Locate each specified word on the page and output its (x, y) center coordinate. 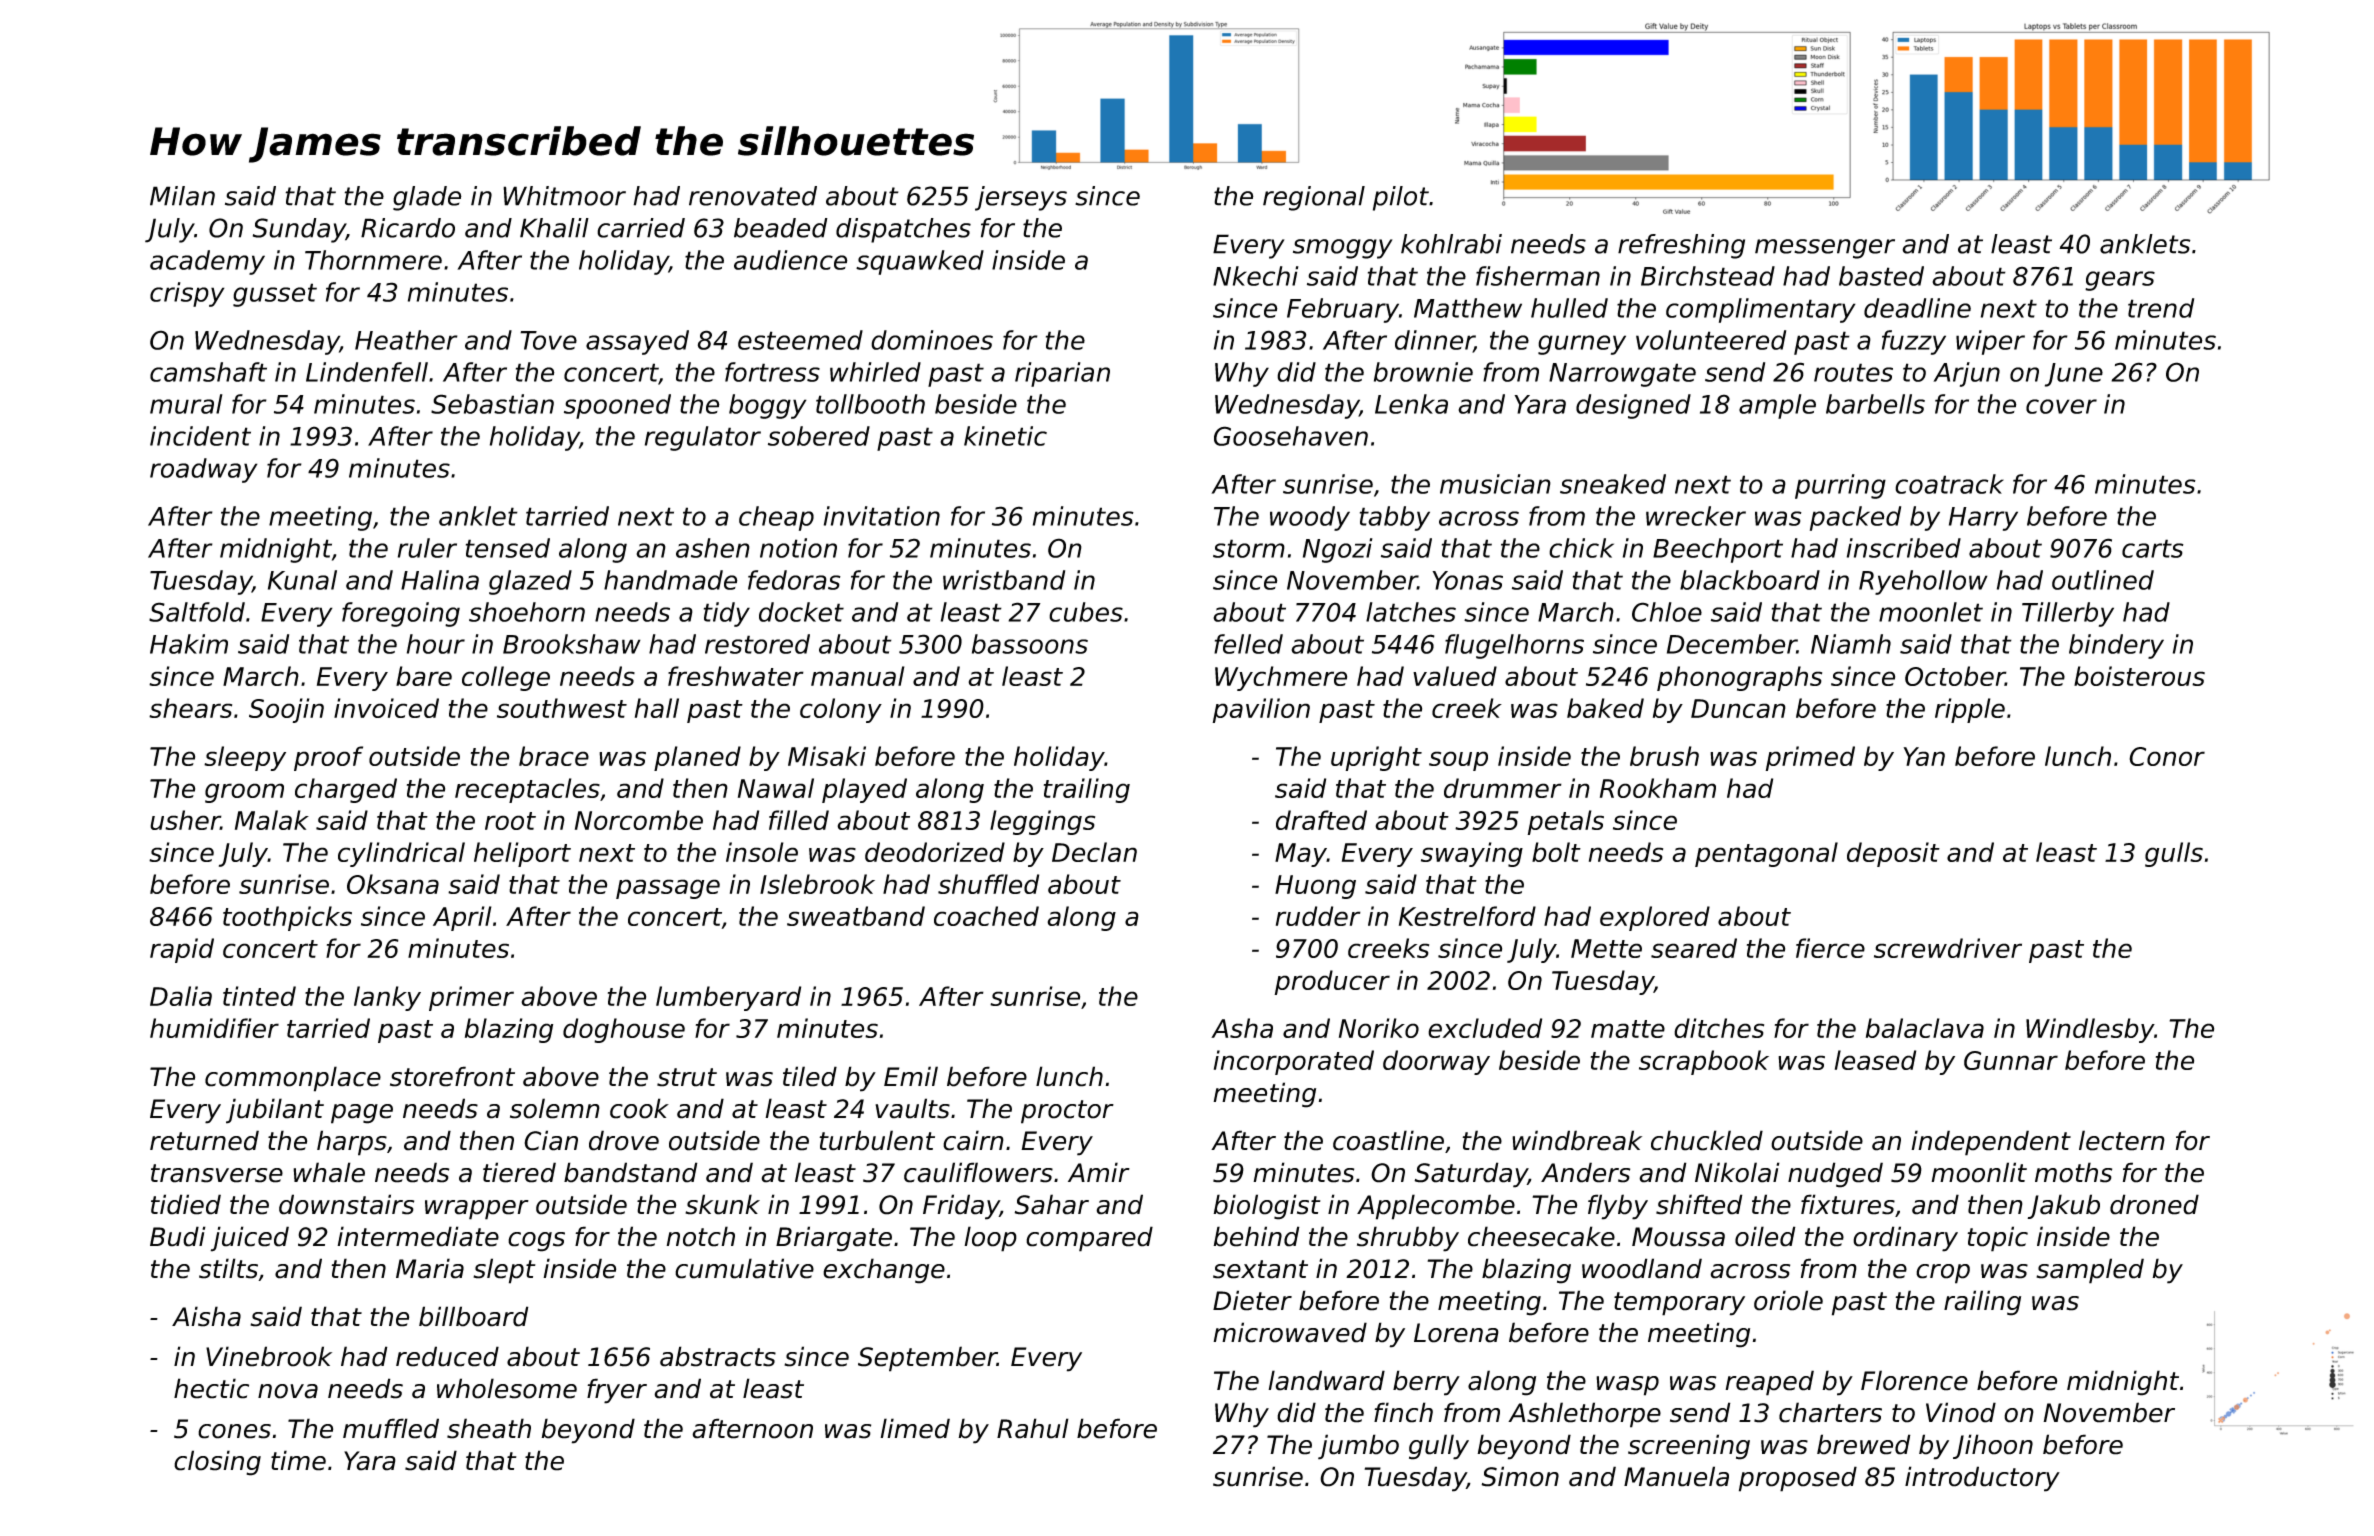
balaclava (1925, 1028)
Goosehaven (1291, 436)
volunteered (1711, 340)
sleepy (245, 758)
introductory (1982, 1479)
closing (217, 1463)
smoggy (1343, 249)
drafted (1321, 820)
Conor (2167, 756)
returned (204, 1140)
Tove (548, 340)
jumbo (1358, 1447)
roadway (204, 470)
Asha (1242, 1028)
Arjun (1966, 374)
